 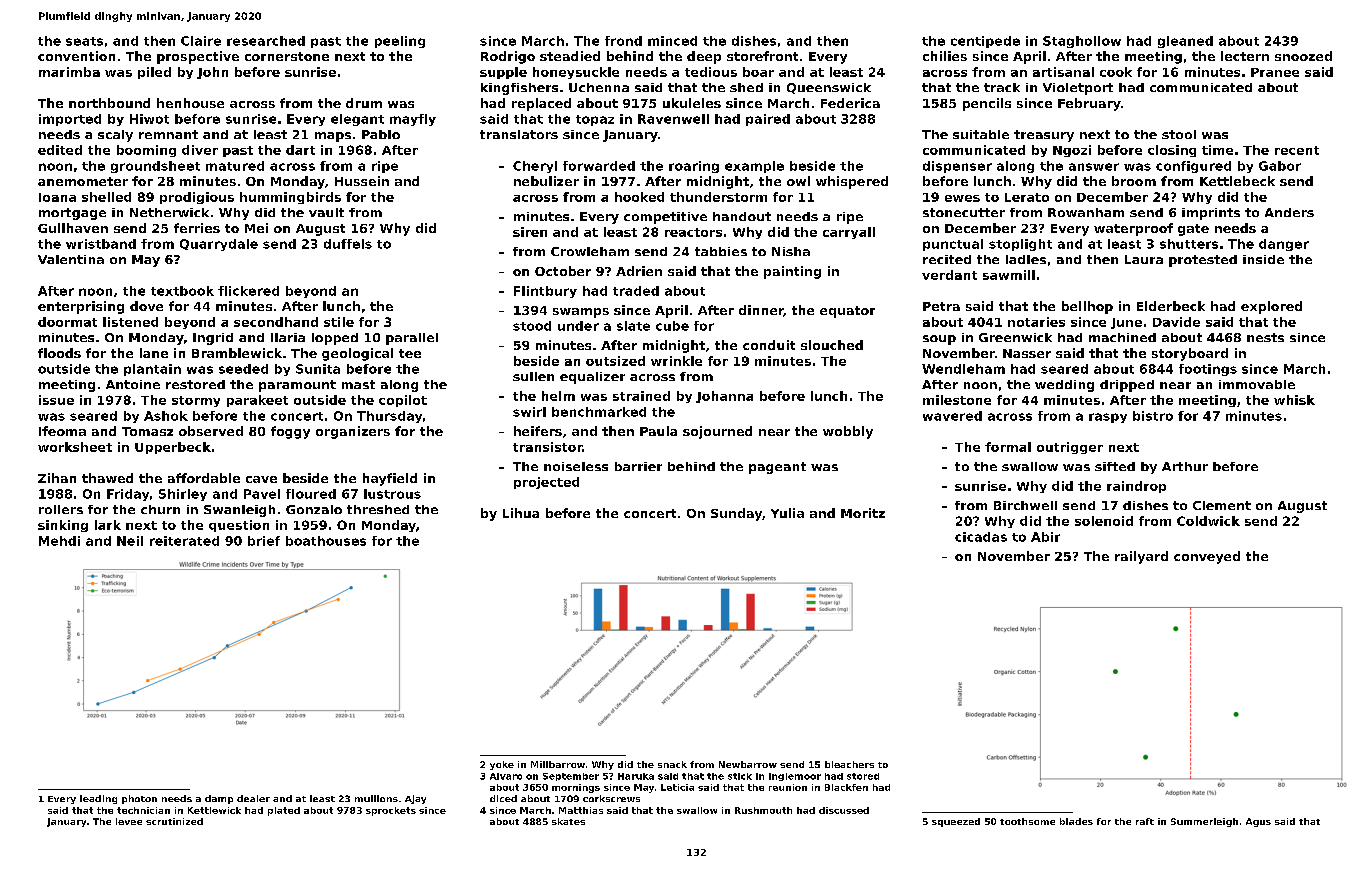 I want to click on levee, so click(x=129, y=821).
